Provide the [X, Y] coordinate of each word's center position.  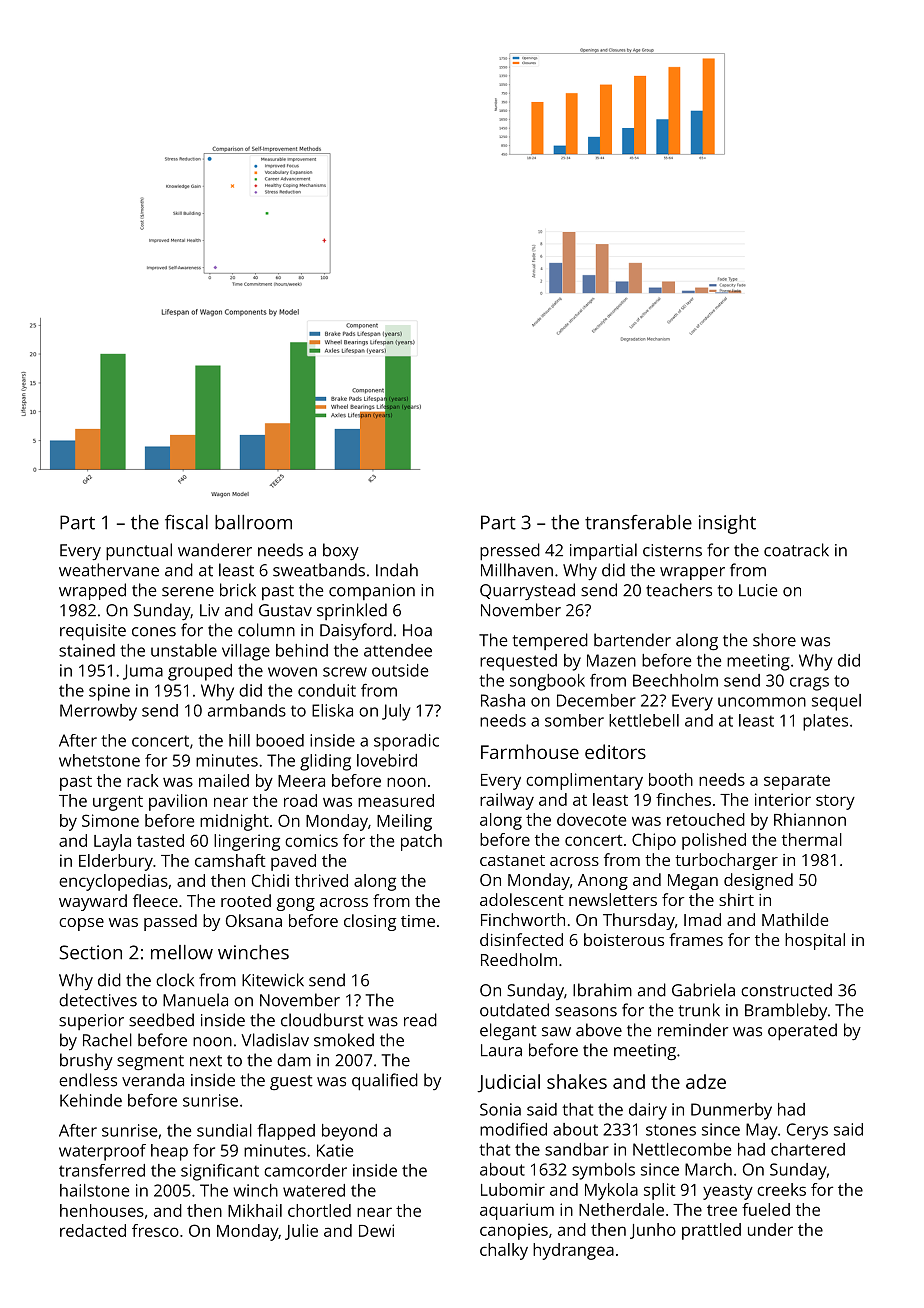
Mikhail [255, 1210]
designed [758, 881]
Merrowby [98, 712]
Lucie [758, 590]
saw [556, 1032]
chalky [504, 1251]
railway [507, 801]
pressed [510, 552]
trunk [699, 1010]
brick [238, 590]
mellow [182, 952]
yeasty [728, 1192]
